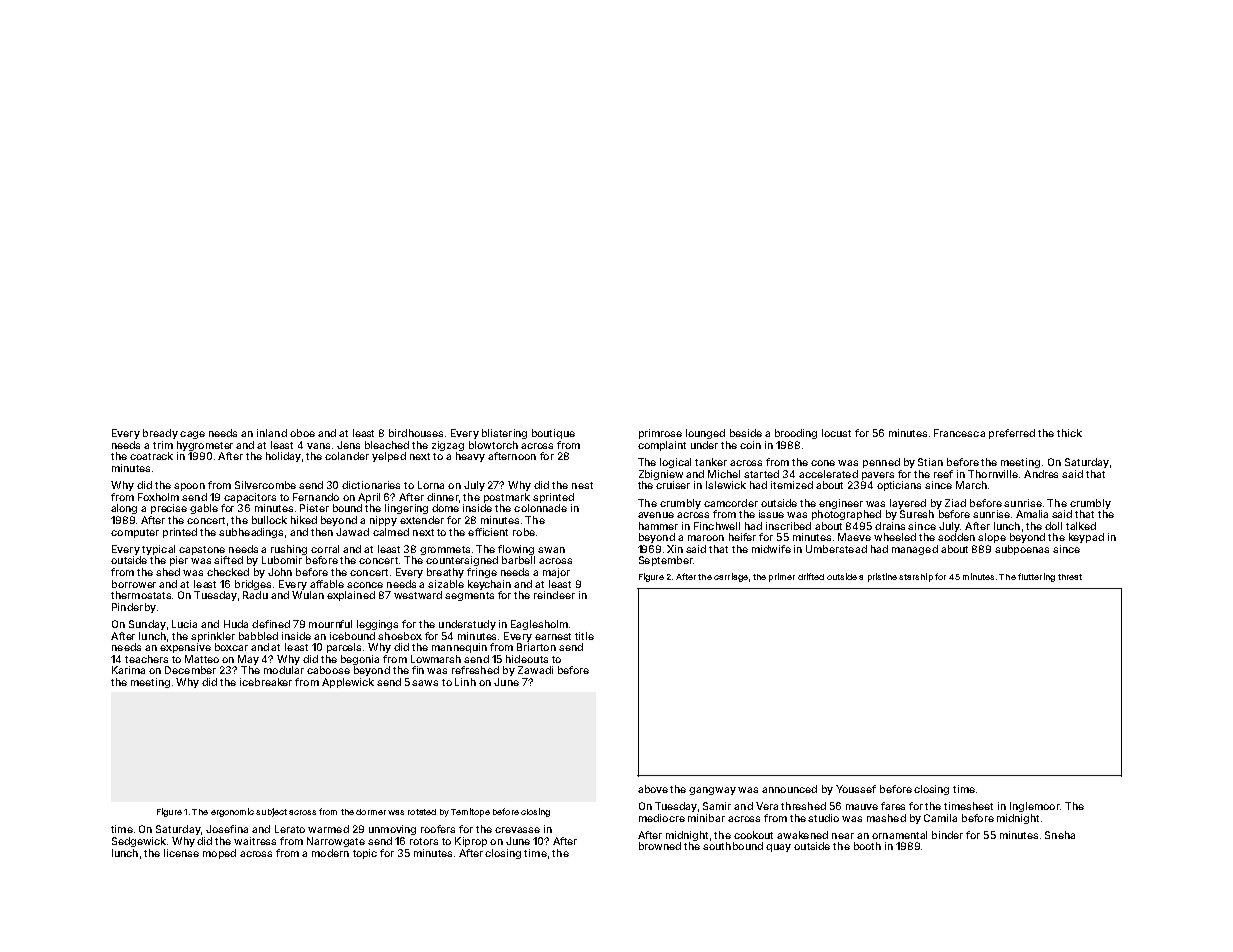 This image has width=1233, height=952. I want to click on carriage, so click(731, 577).
